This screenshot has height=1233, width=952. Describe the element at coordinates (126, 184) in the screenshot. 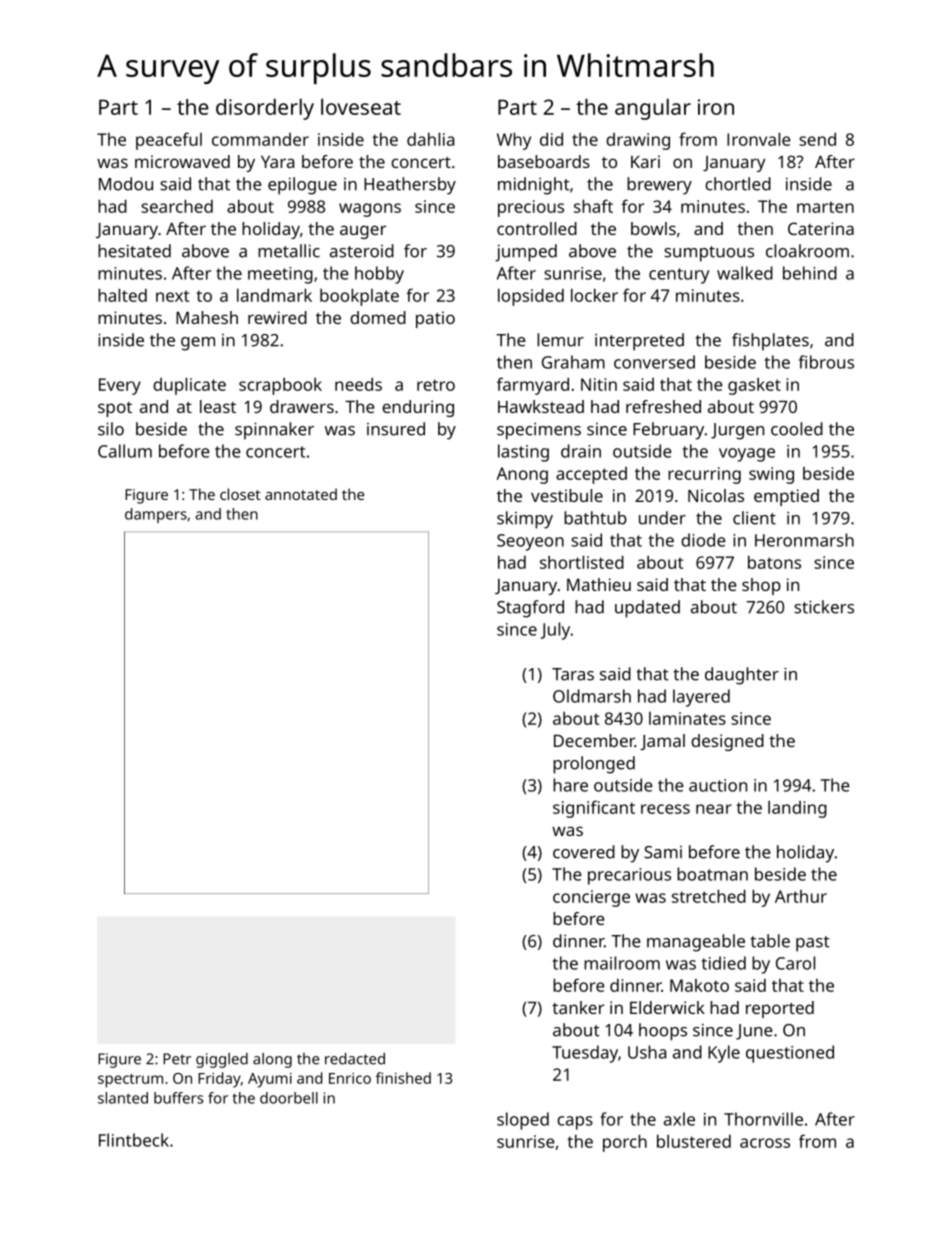

I see `Modou` at that location.
